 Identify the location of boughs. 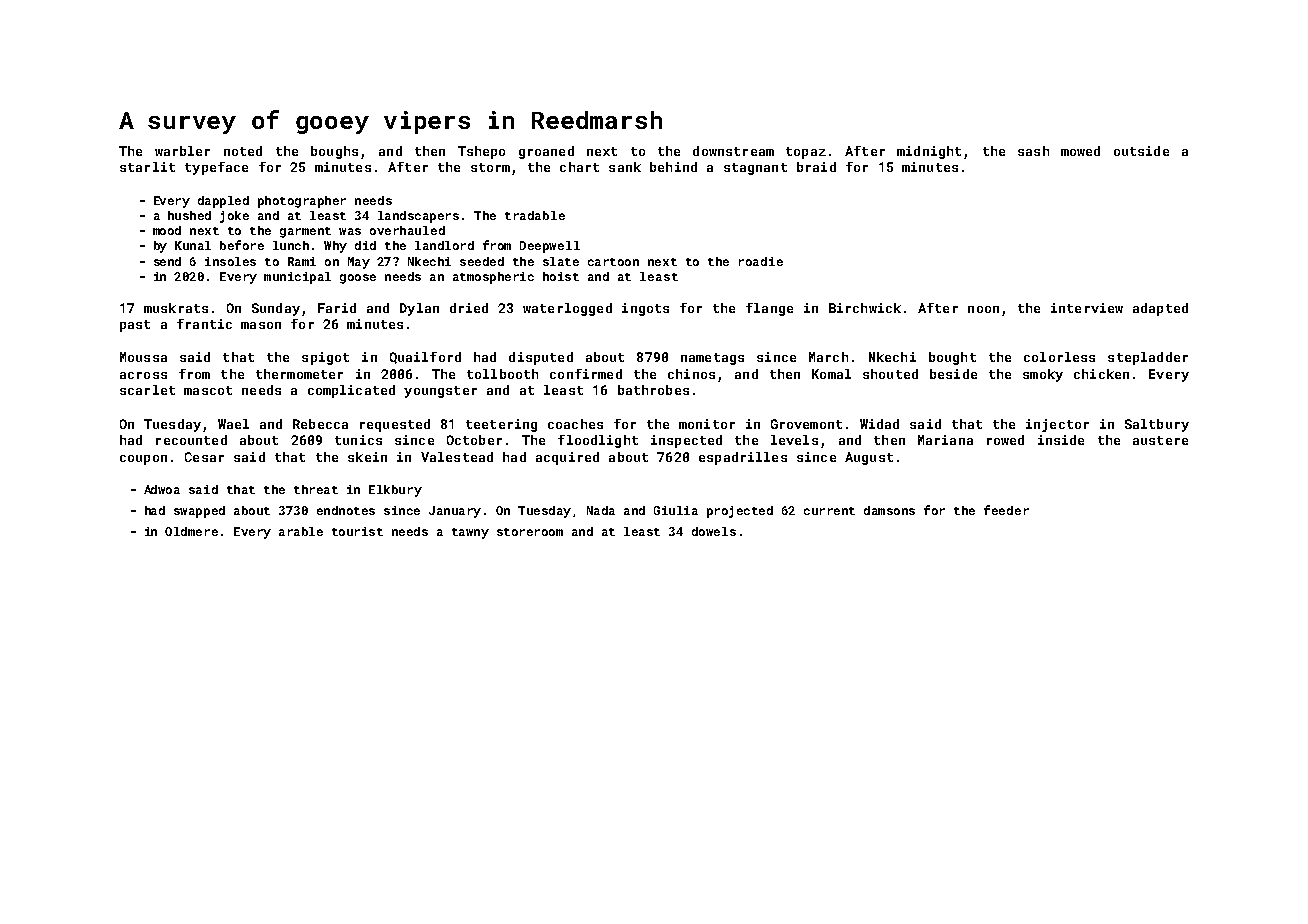
(334, 152).
